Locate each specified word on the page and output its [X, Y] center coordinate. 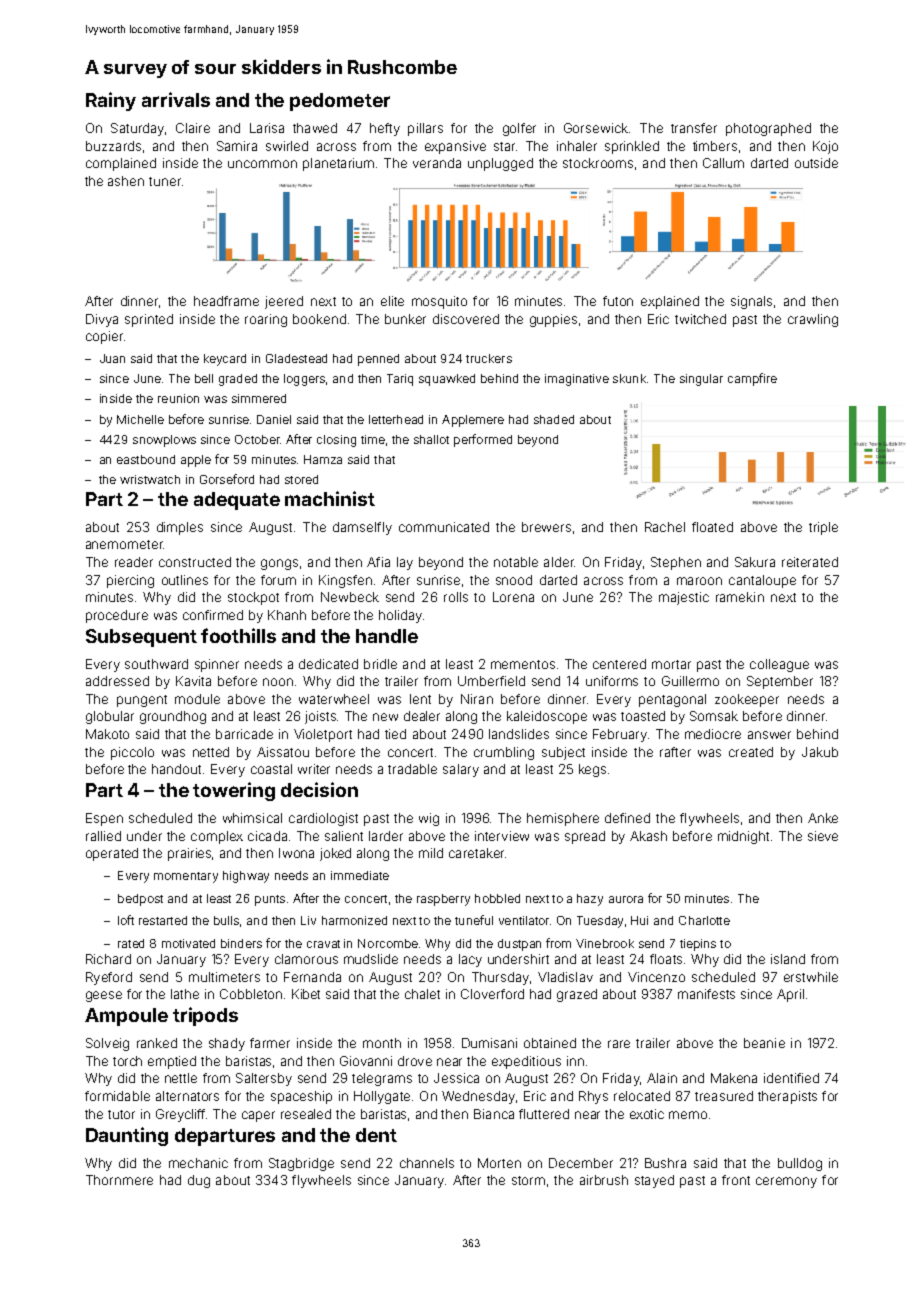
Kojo [825, 147]
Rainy [111, 101]
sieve [823, 836]
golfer [519, 129]
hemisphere [563, 819]
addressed [117, 681]
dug [199, 1181]
